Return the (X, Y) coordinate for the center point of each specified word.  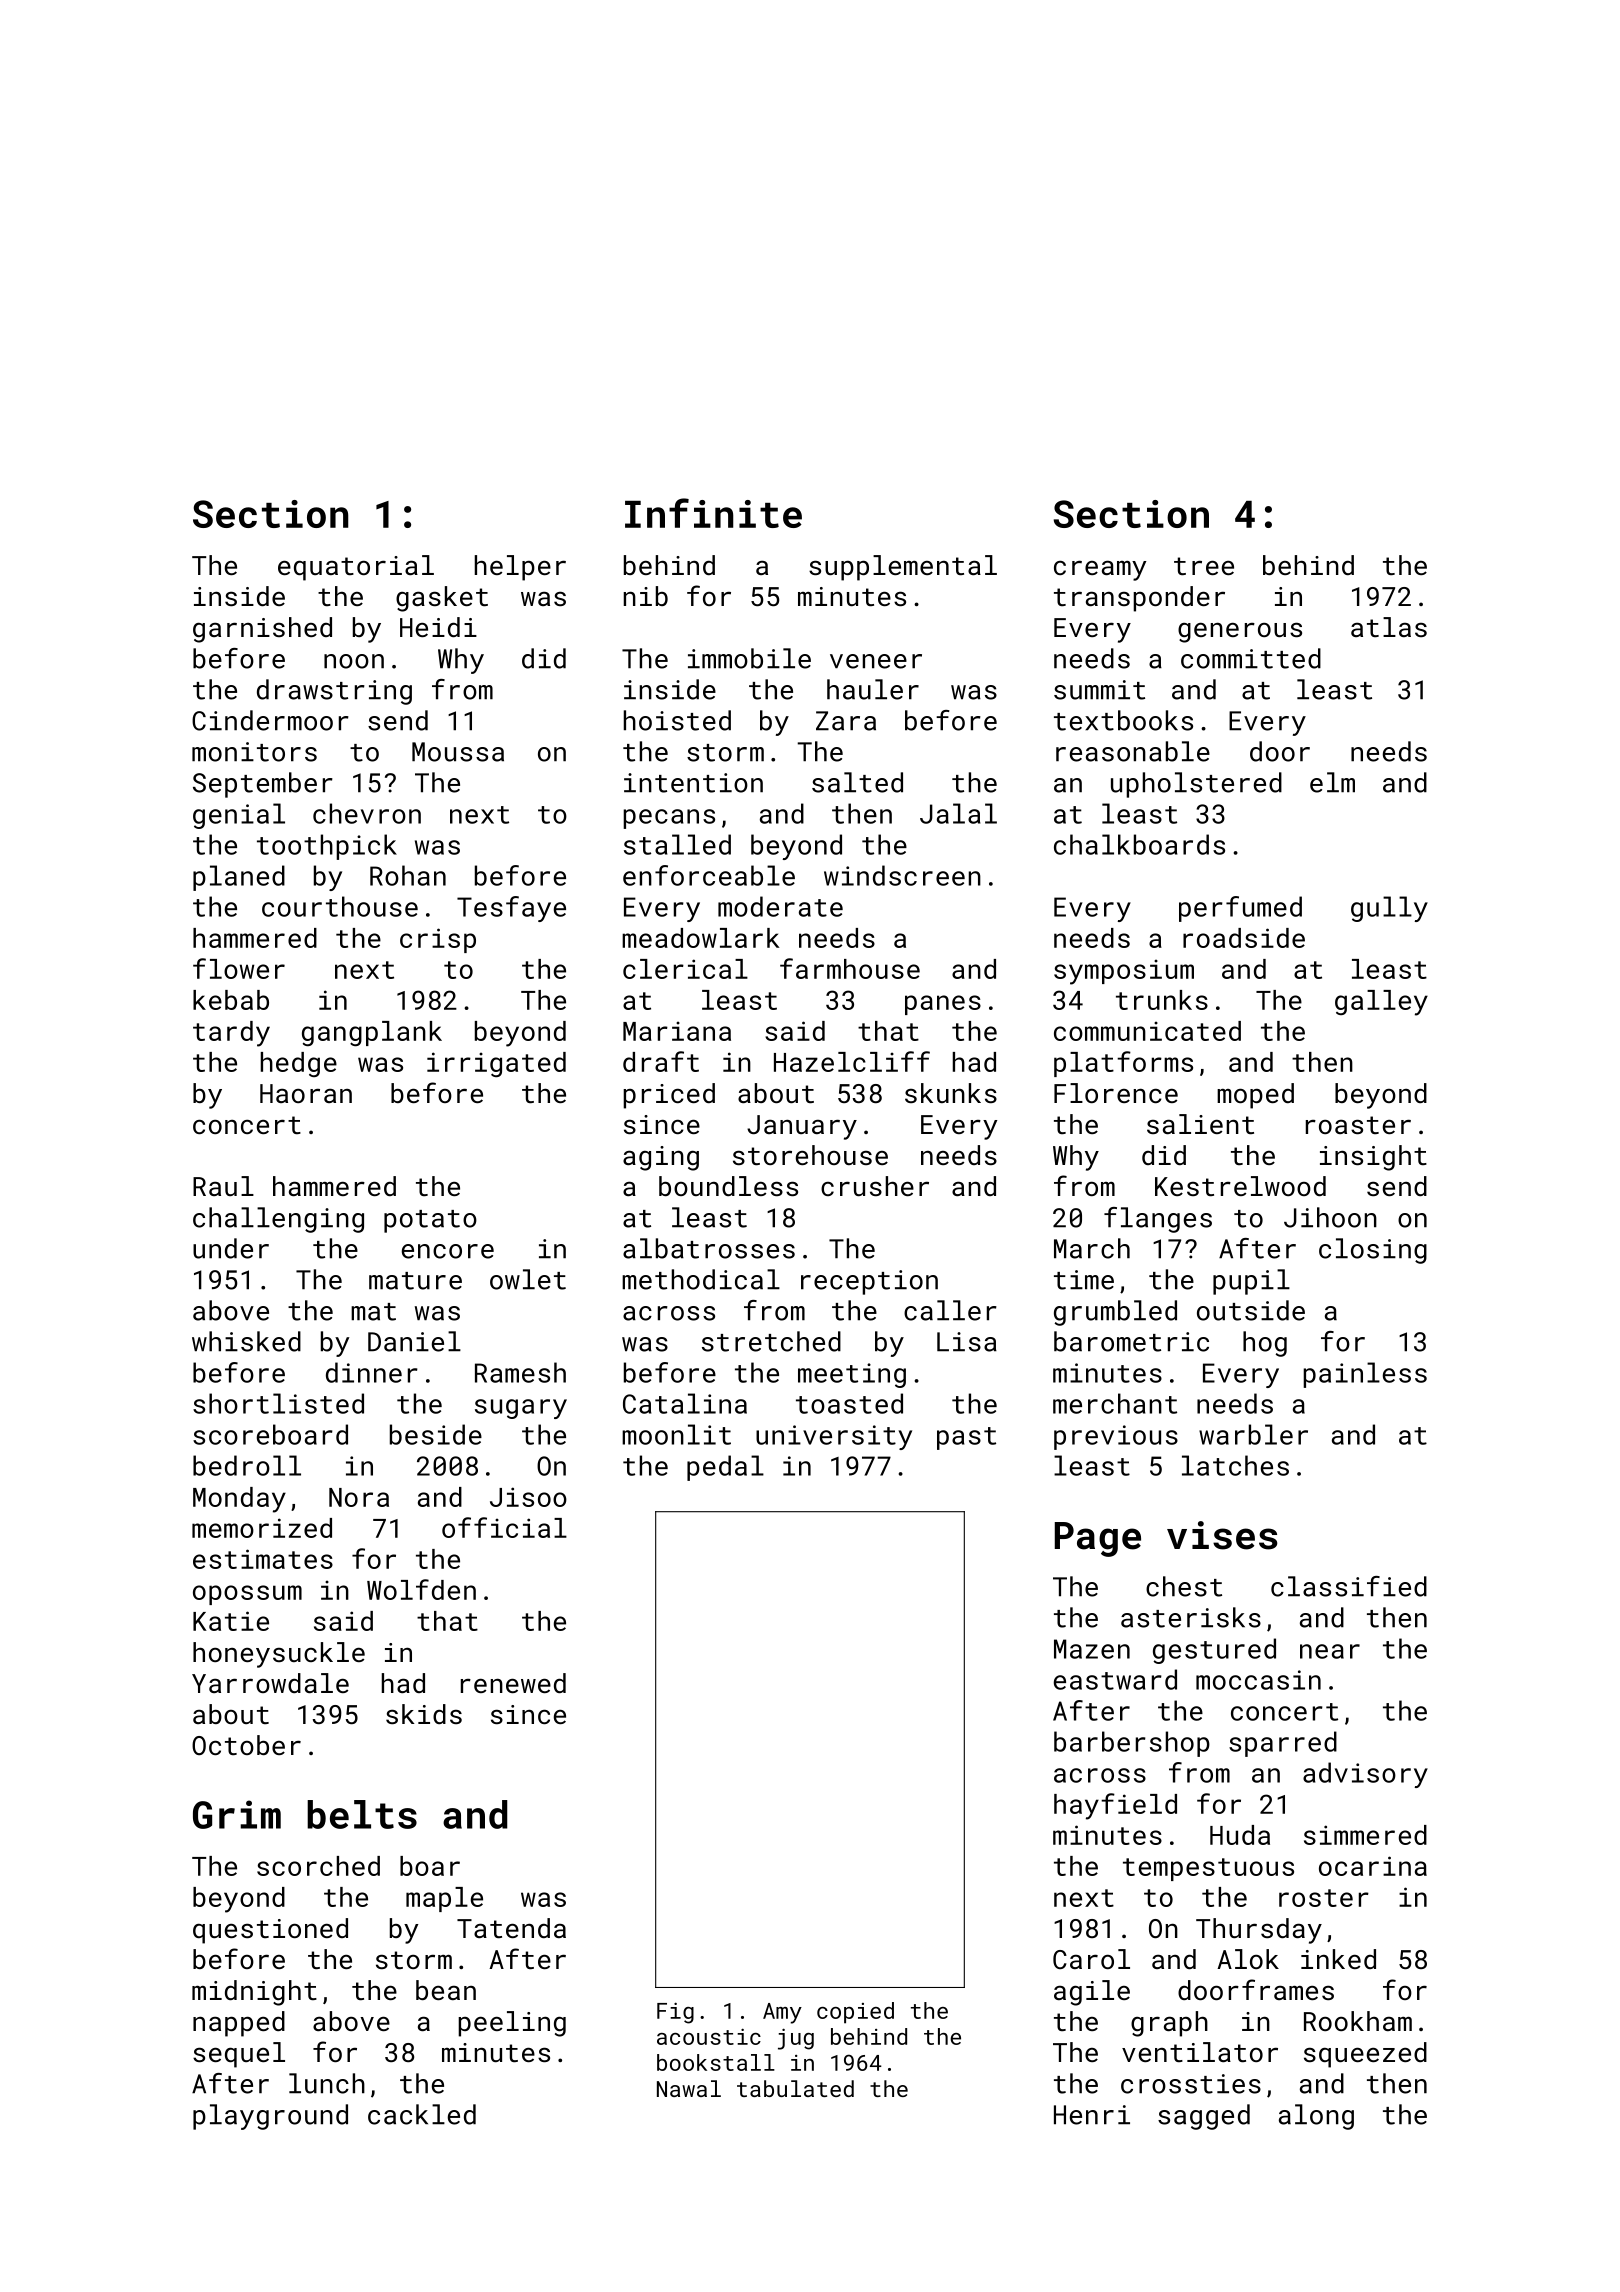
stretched (771, 1341)
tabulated (795, 2088)
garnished (262, 630)
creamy (1100, 570)
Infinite (713, 513)
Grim (237, 1814)
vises (1222, 1535)
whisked (246, 1341)
